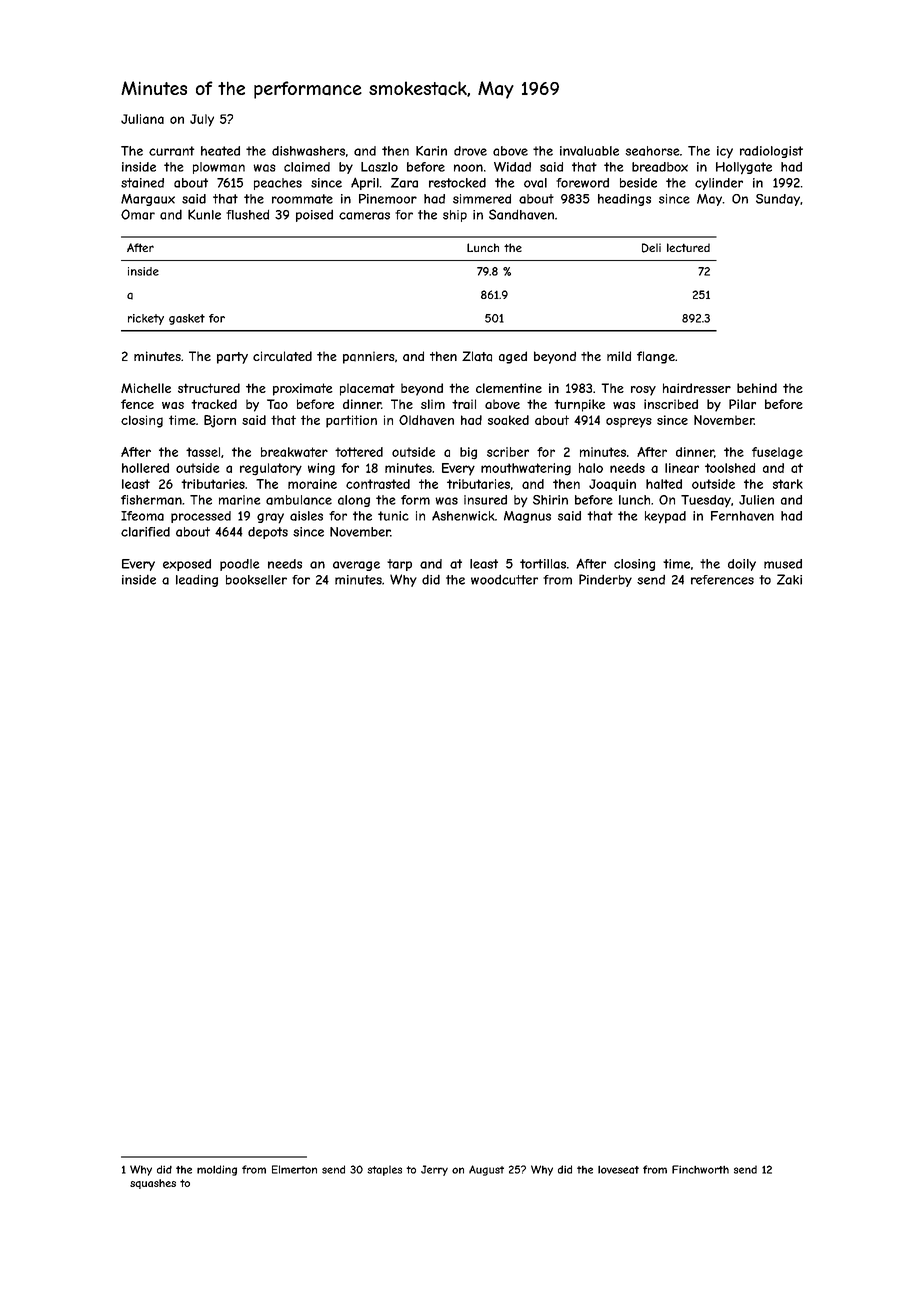 The height and width of the screenshot is (1308, 924). I want to click on gasket, so click(187, 319).
